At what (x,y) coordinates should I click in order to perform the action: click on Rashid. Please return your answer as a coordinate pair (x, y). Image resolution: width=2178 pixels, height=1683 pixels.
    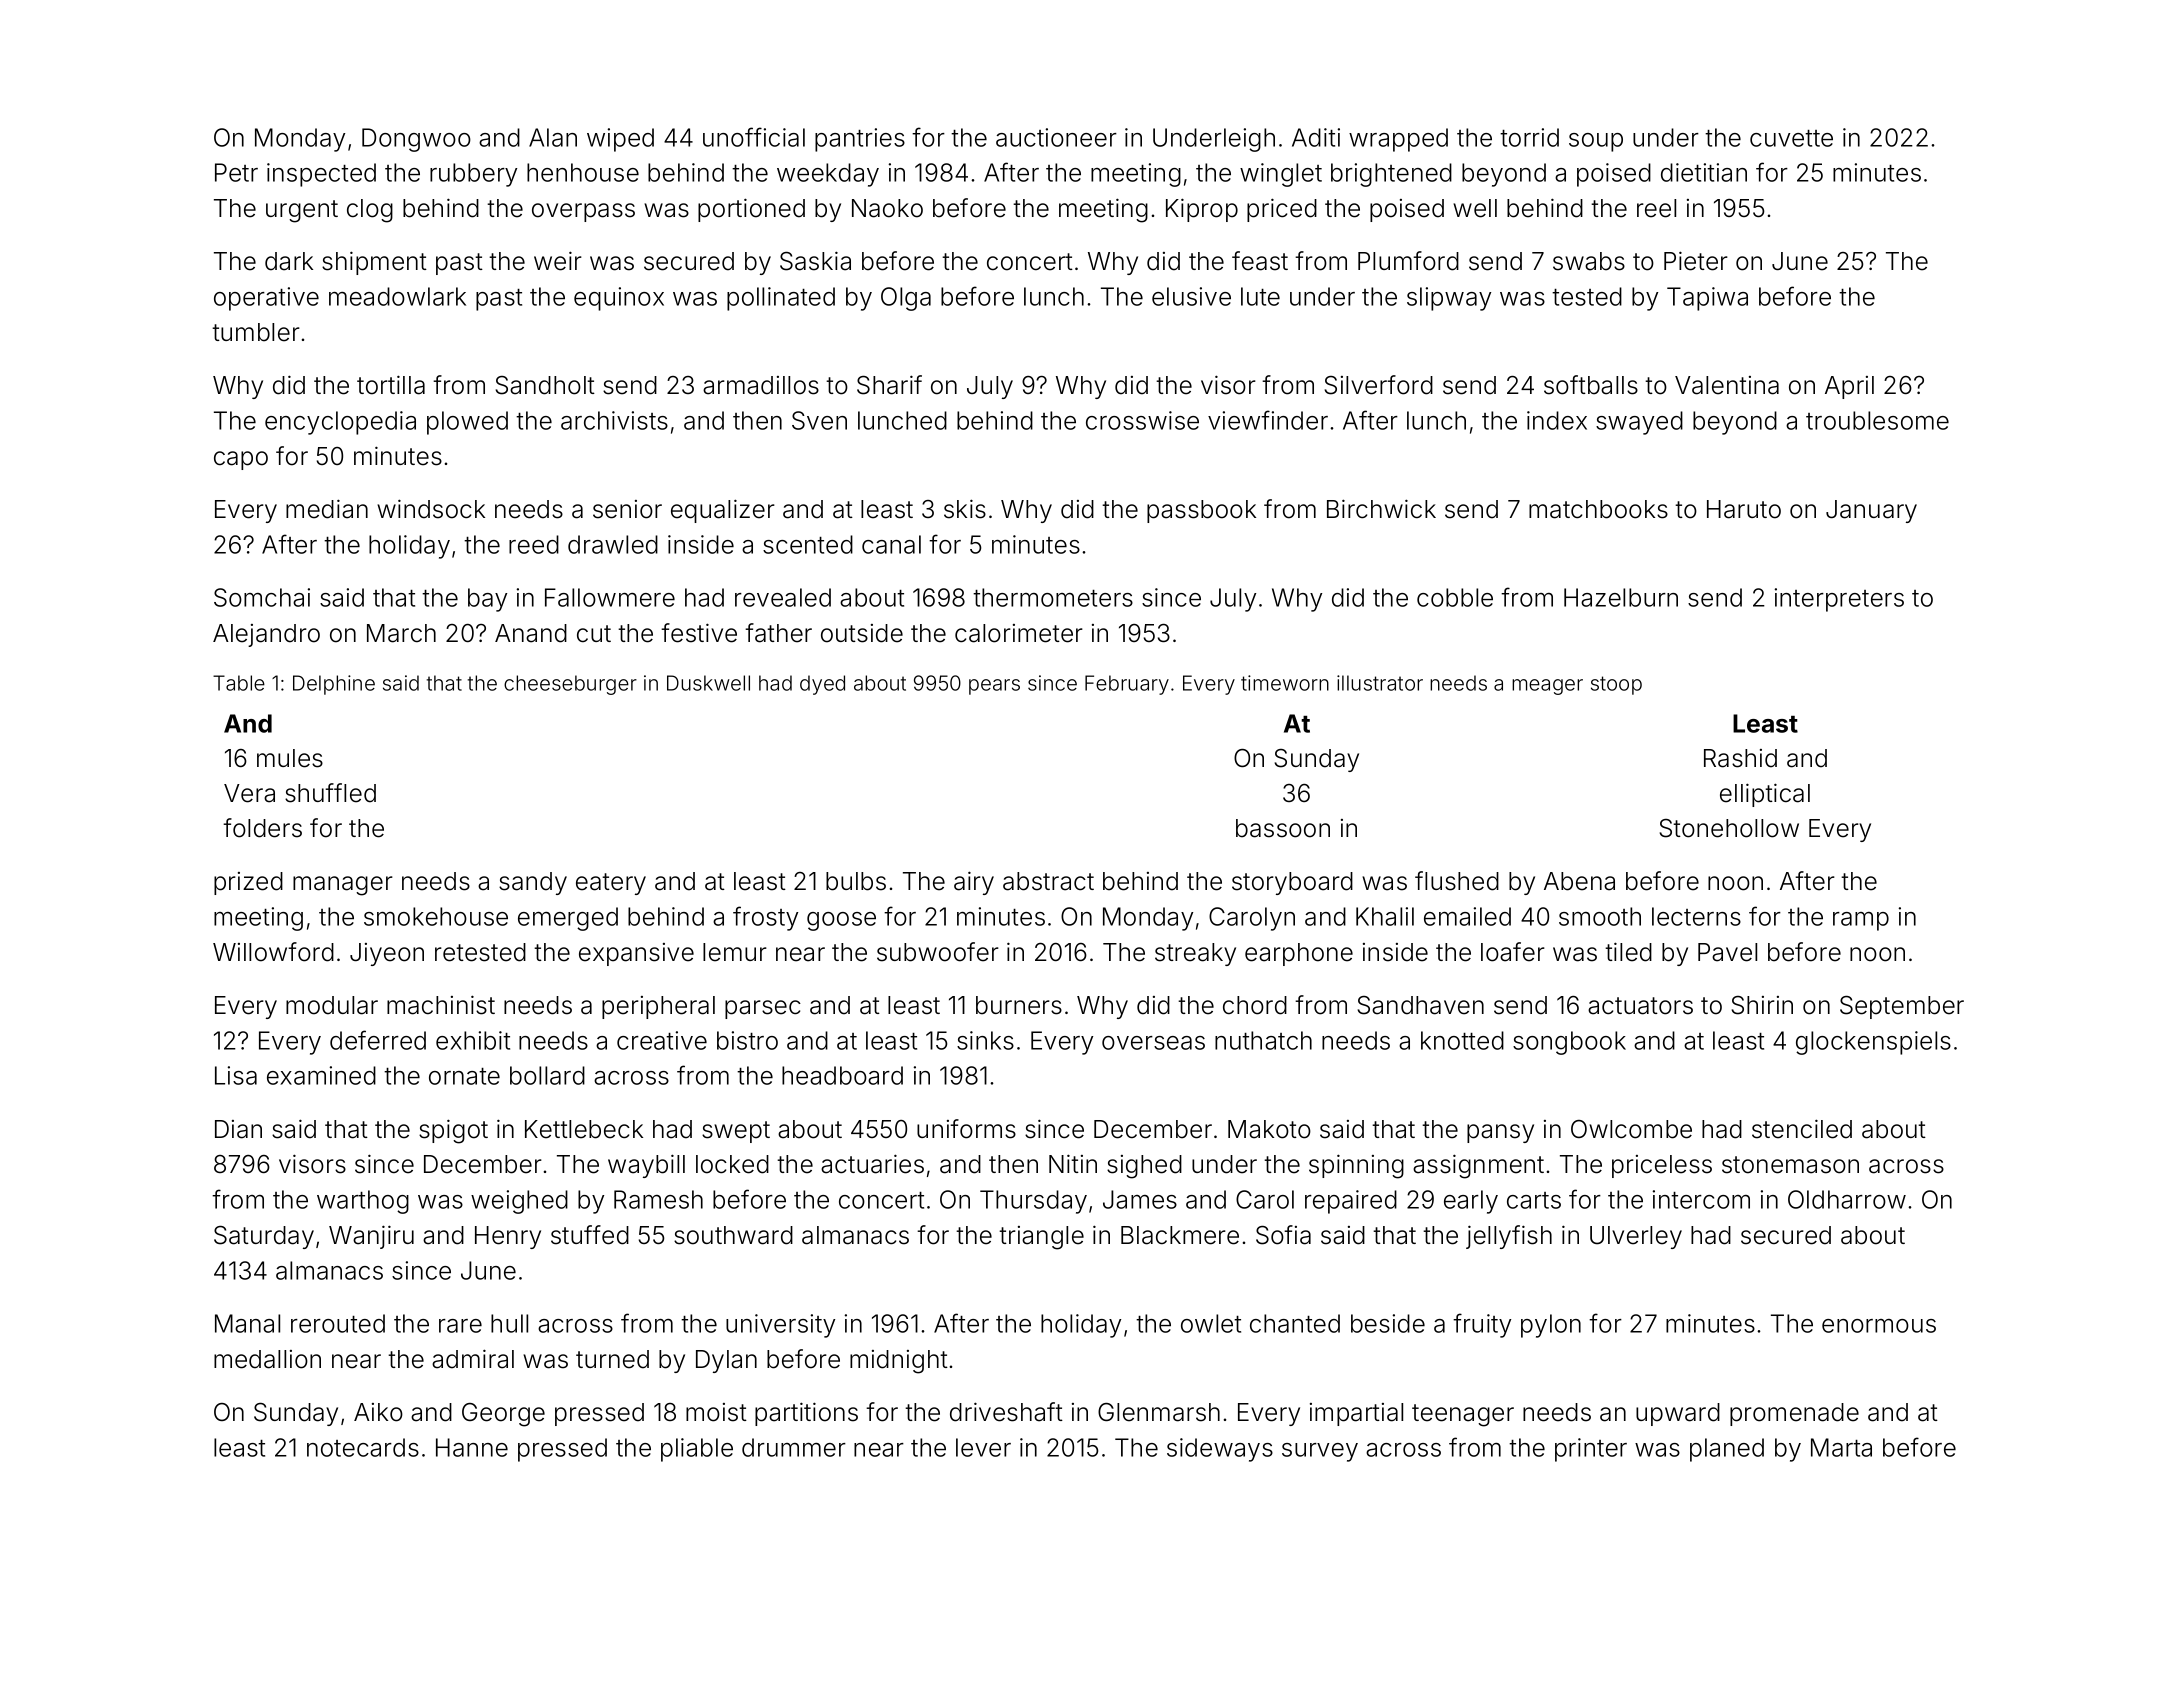
    Looking at the image, I should click on (1740, 758).
